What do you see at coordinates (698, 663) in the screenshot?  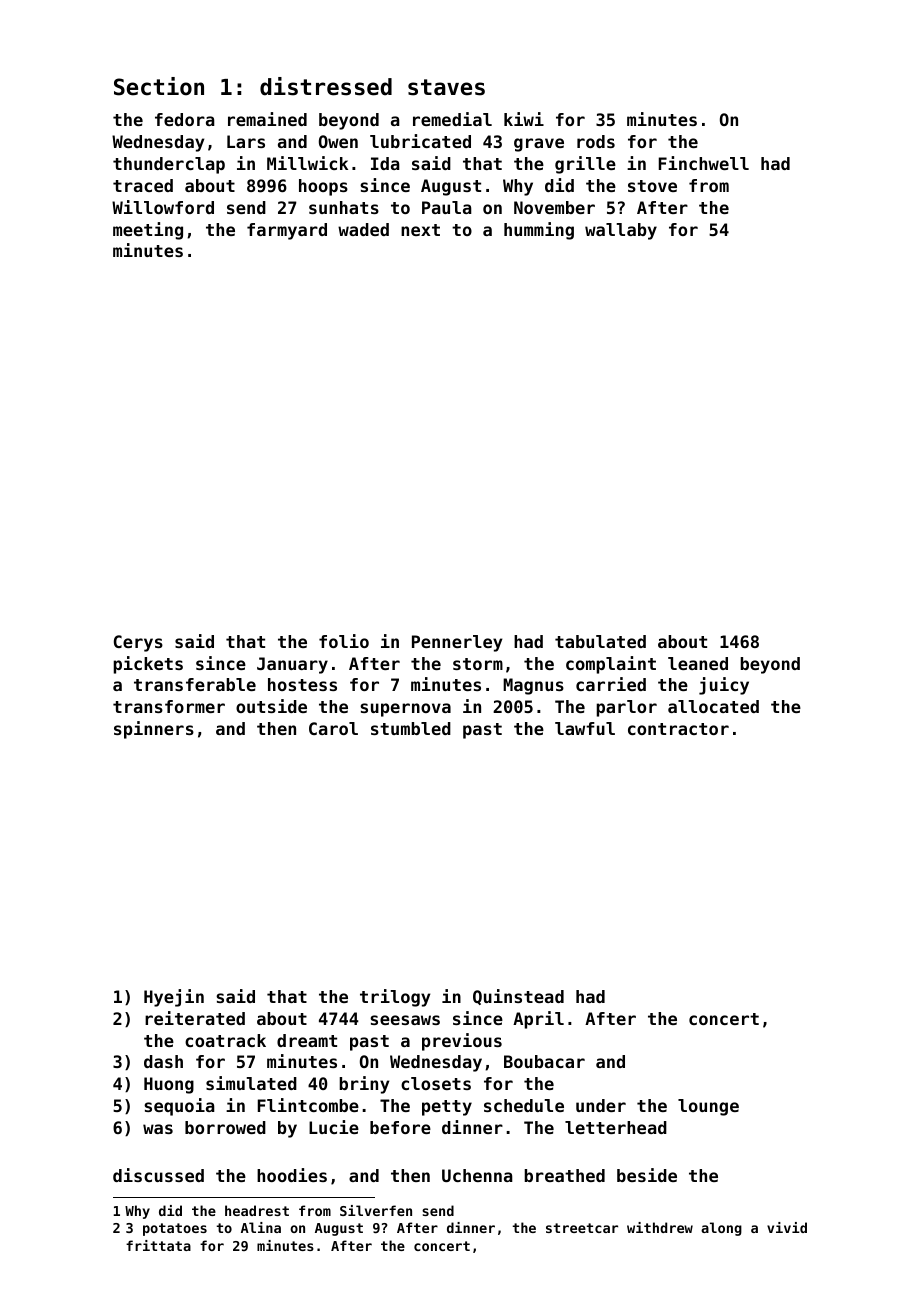 I see `leaned` at bounding box center [698, 663].
